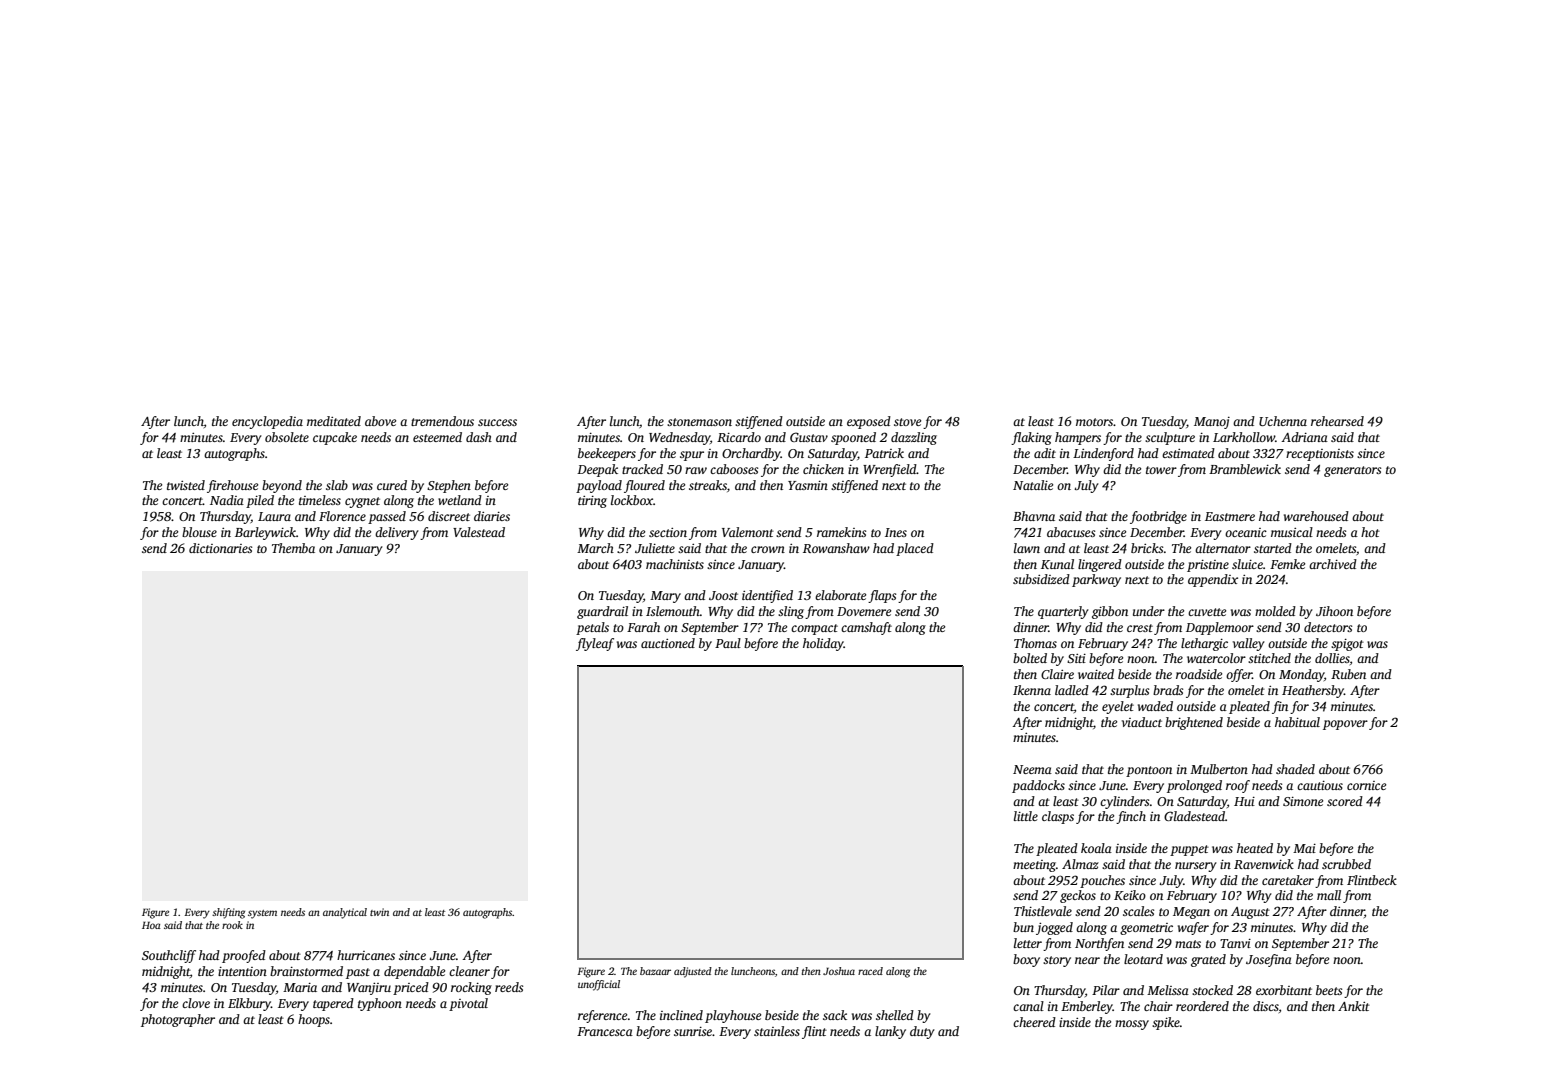 The height and width of the screenshot is (1090, 1541). Describe the element at coordinates (808, 485) in the screenshot. I see `Yasmin` at that location.
